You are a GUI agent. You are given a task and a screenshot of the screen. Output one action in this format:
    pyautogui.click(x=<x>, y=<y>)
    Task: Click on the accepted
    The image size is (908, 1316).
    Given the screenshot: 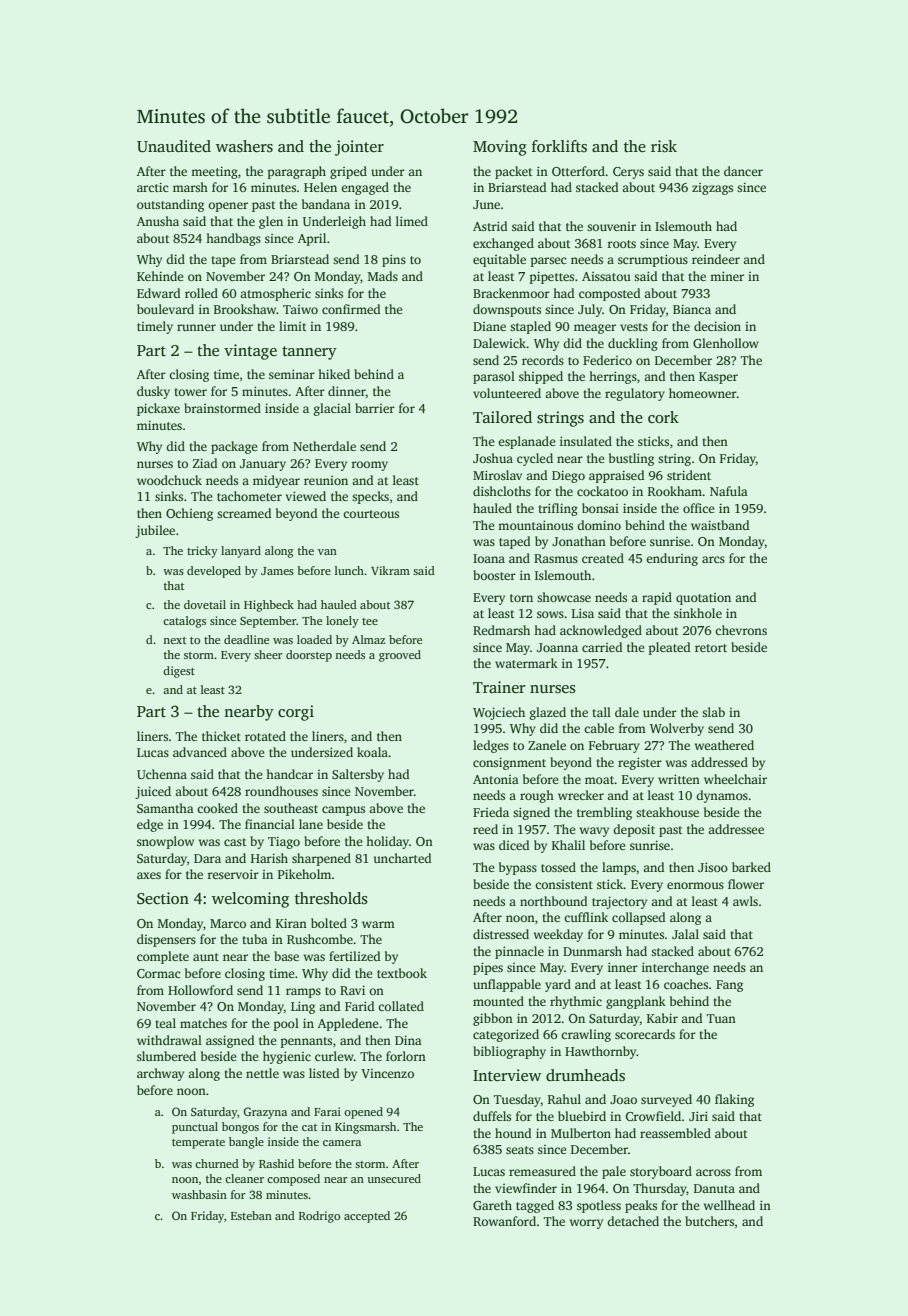 What is the action you would take?
    pyautogui.click(x=367, y=1217)
